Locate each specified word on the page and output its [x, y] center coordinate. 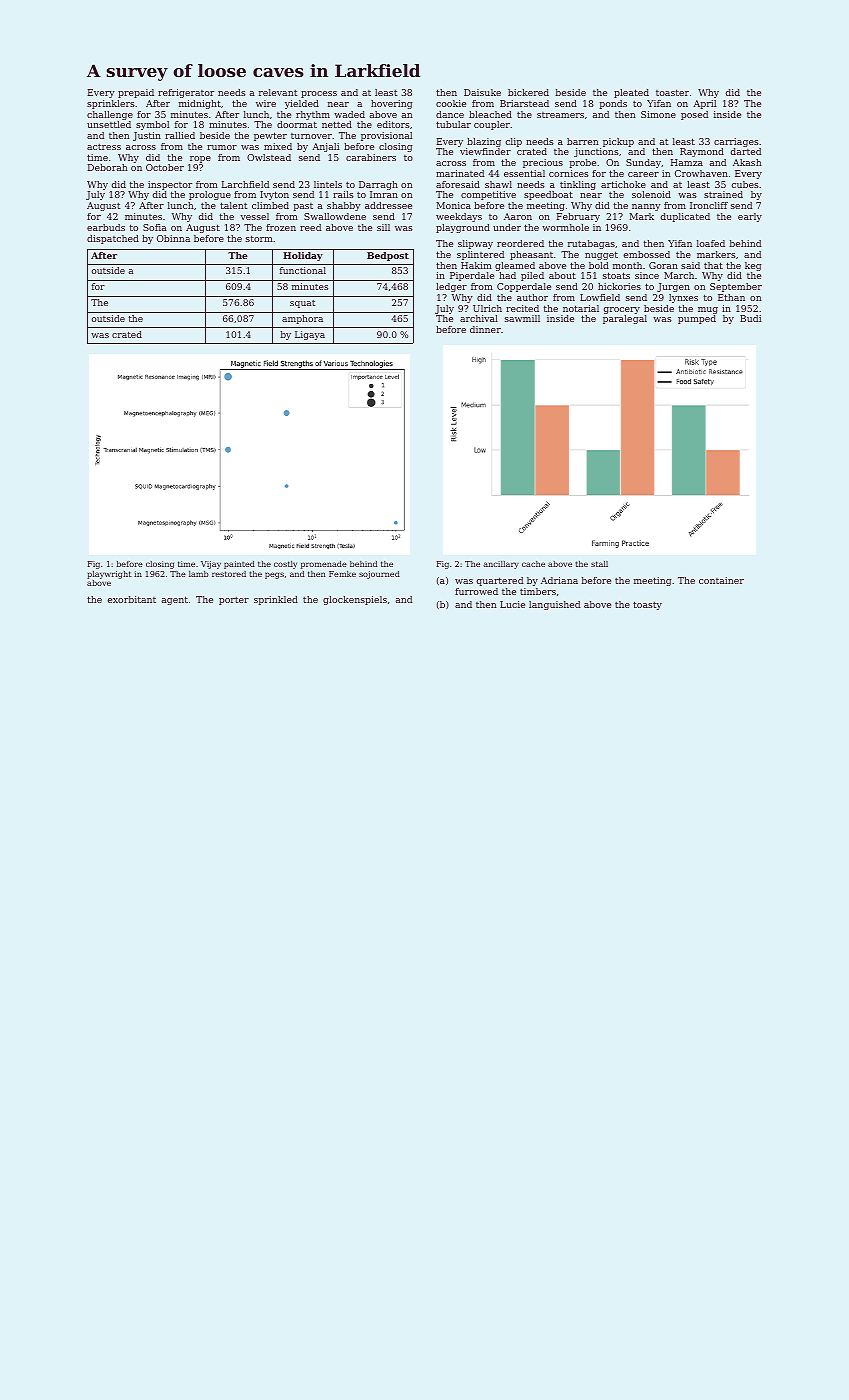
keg [753, 266]
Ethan [731, 297]
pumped [697, 319]
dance [450, 114]
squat [302, 304]
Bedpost [388, 256]
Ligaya [310, 335]
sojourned [379, 575]
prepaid [136, 93]
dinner [485, 329]
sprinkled [276, 600]
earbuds [106, 227]
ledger [451, 287]
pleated [631, 93]
